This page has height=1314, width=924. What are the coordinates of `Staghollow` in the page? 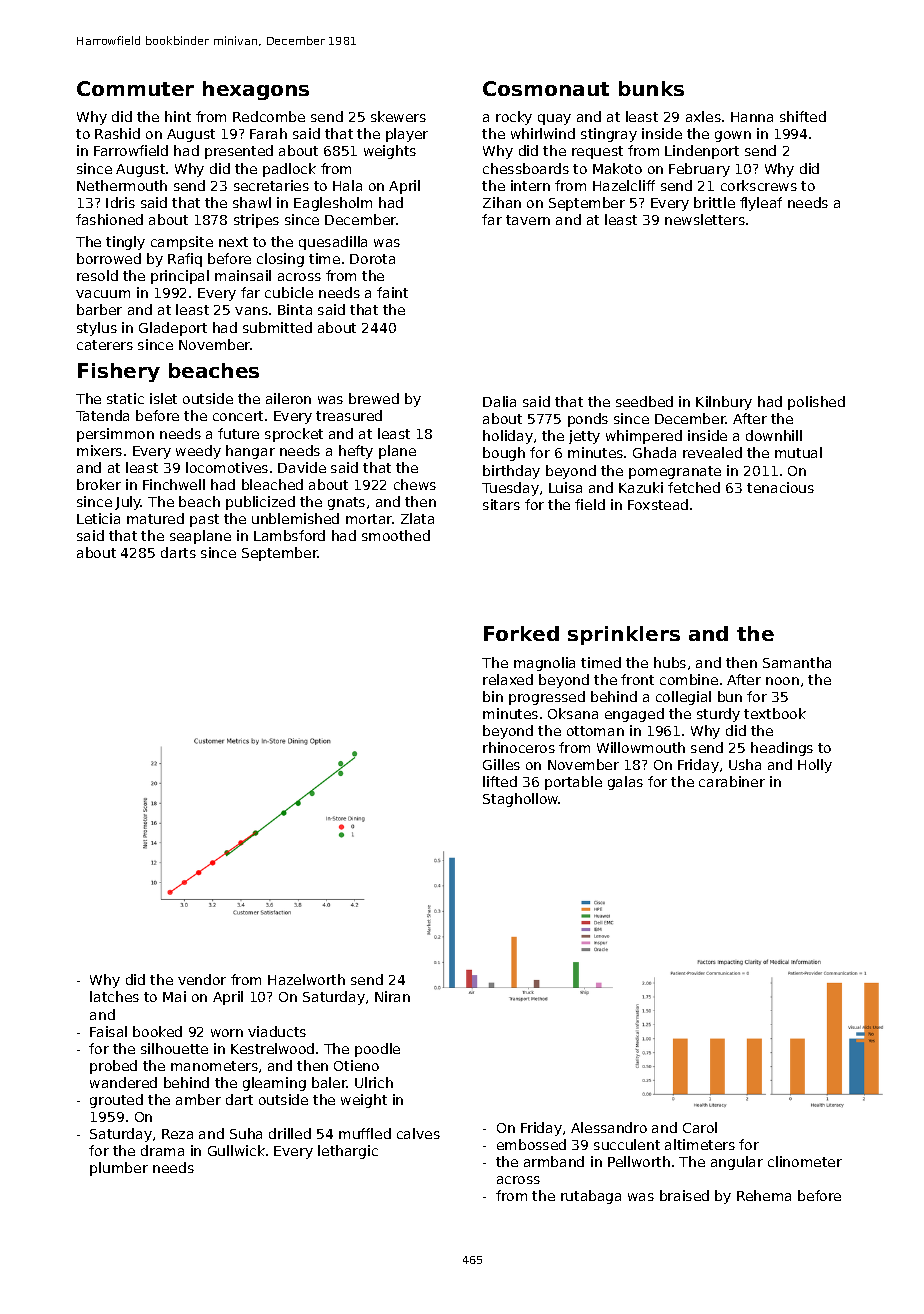 It's located at (521, 800).
